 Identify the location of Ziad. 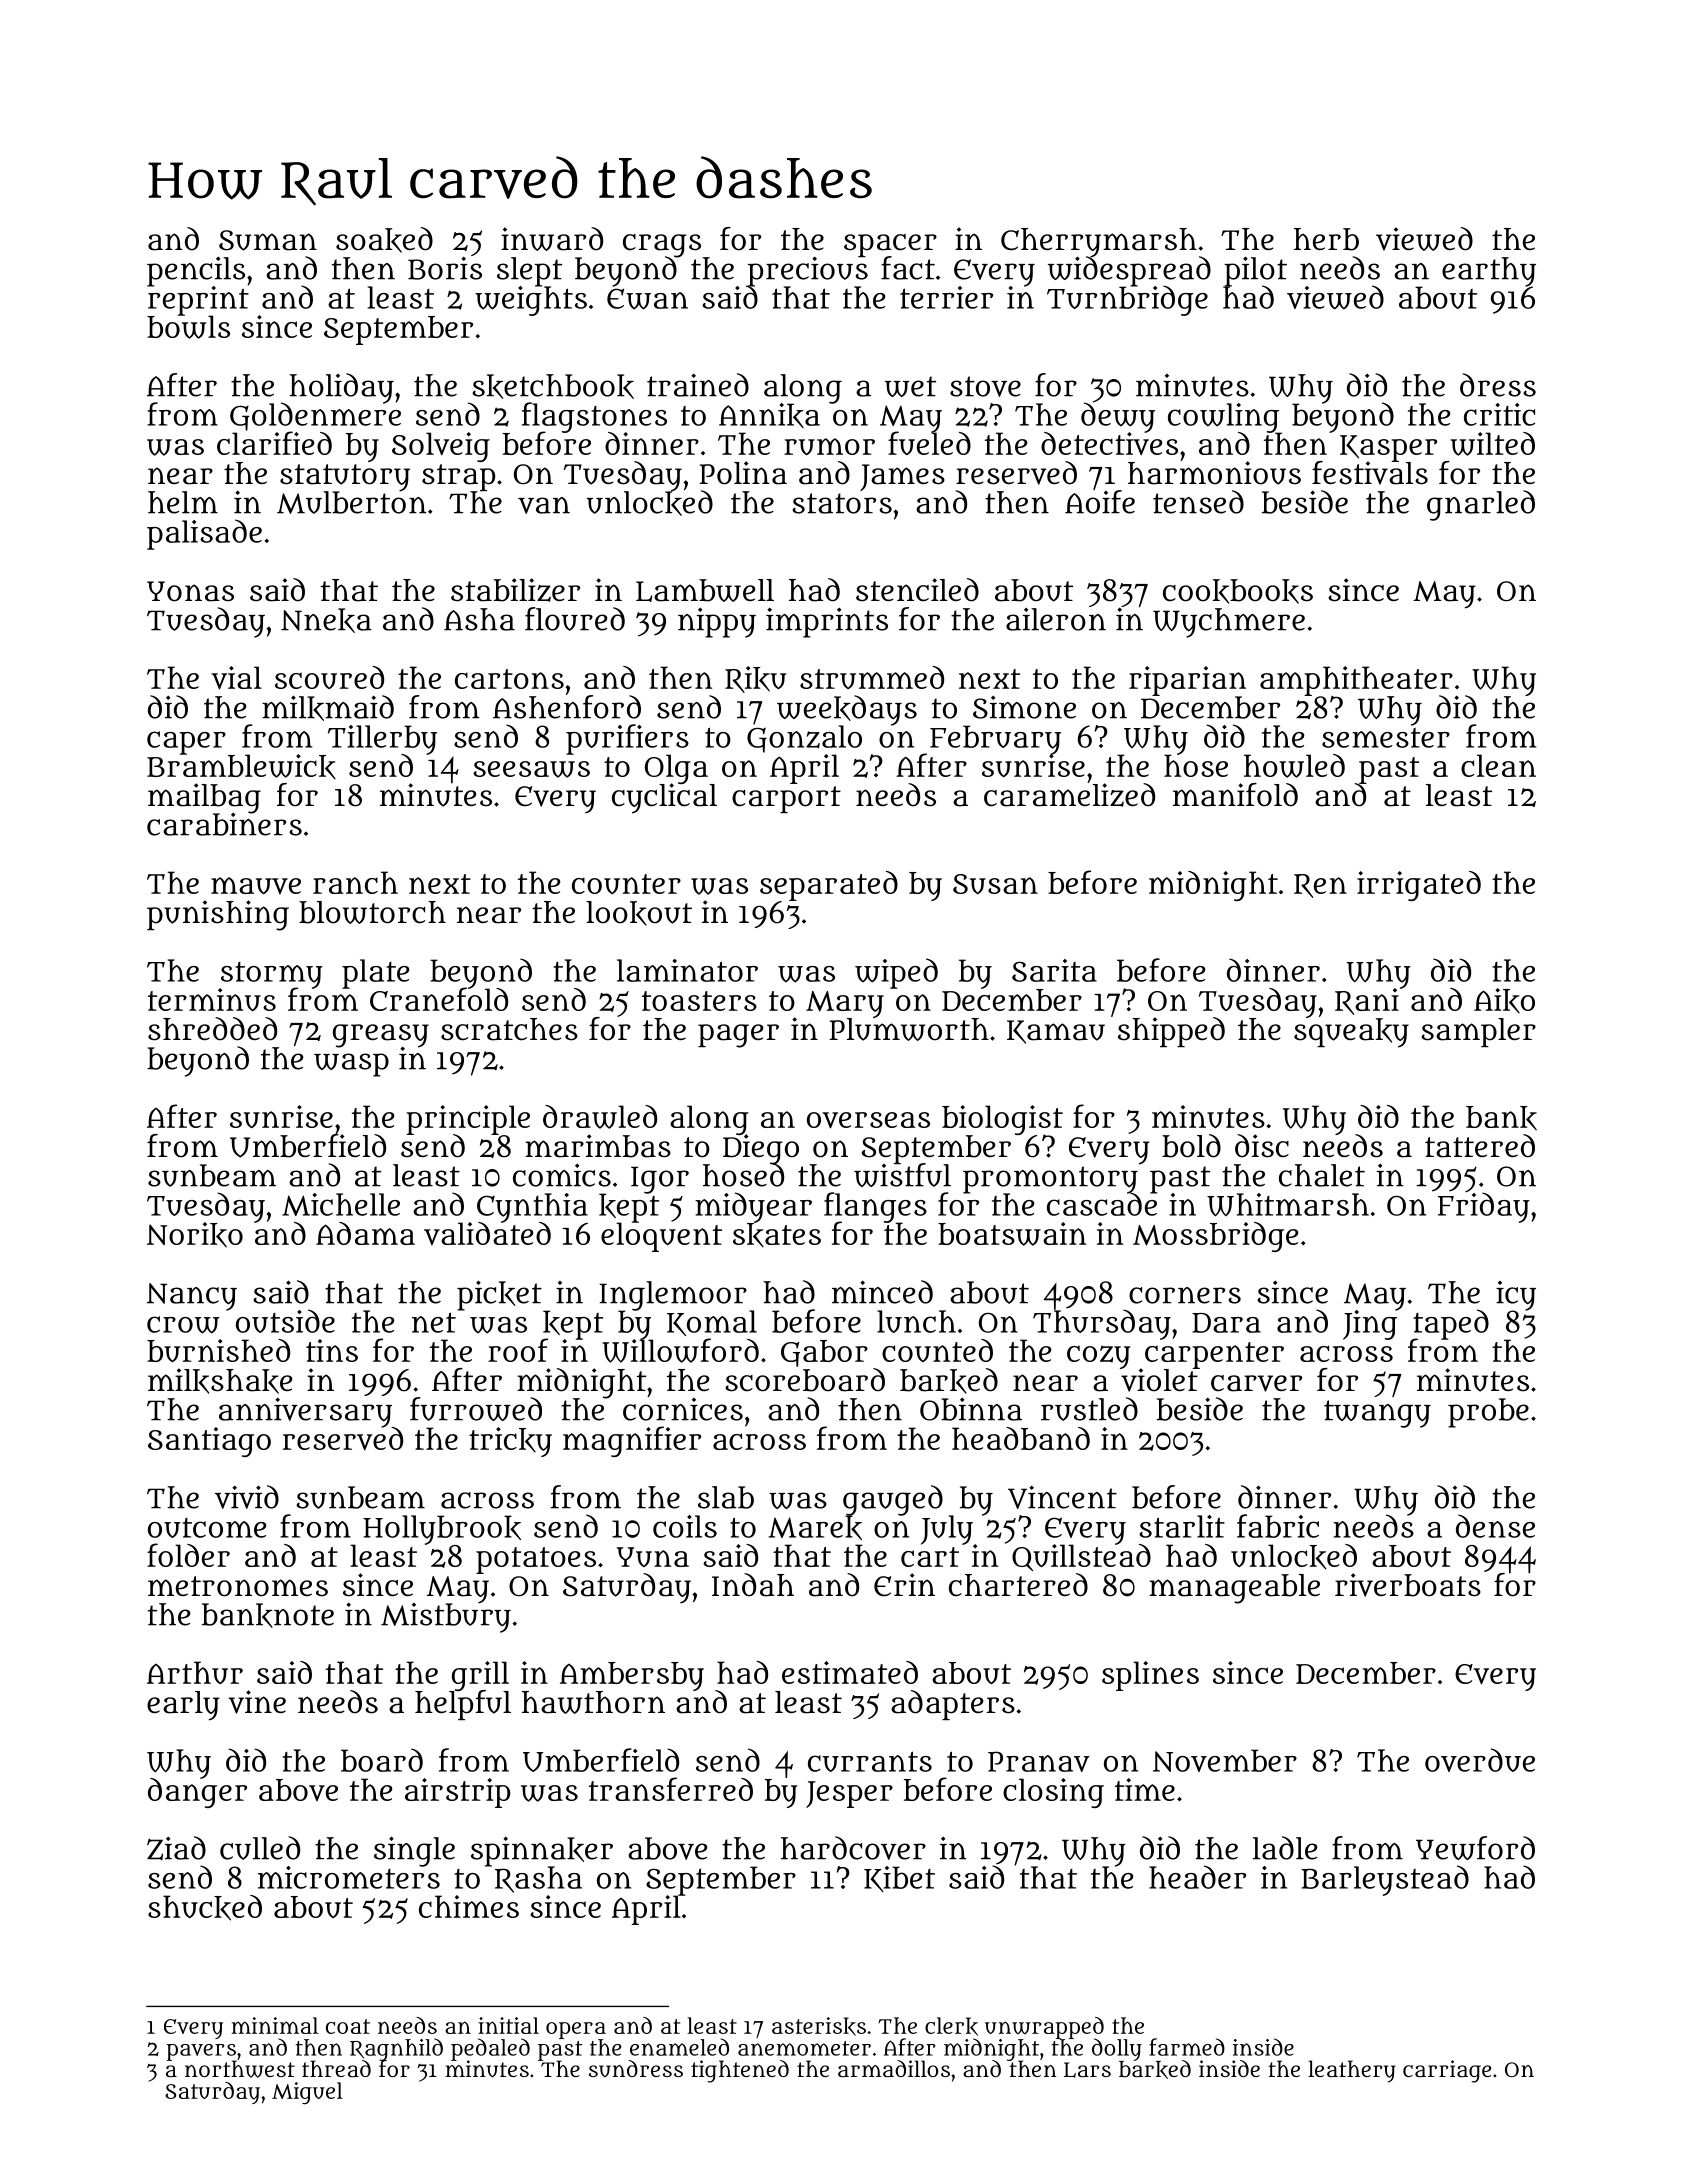
(176, 1848).
